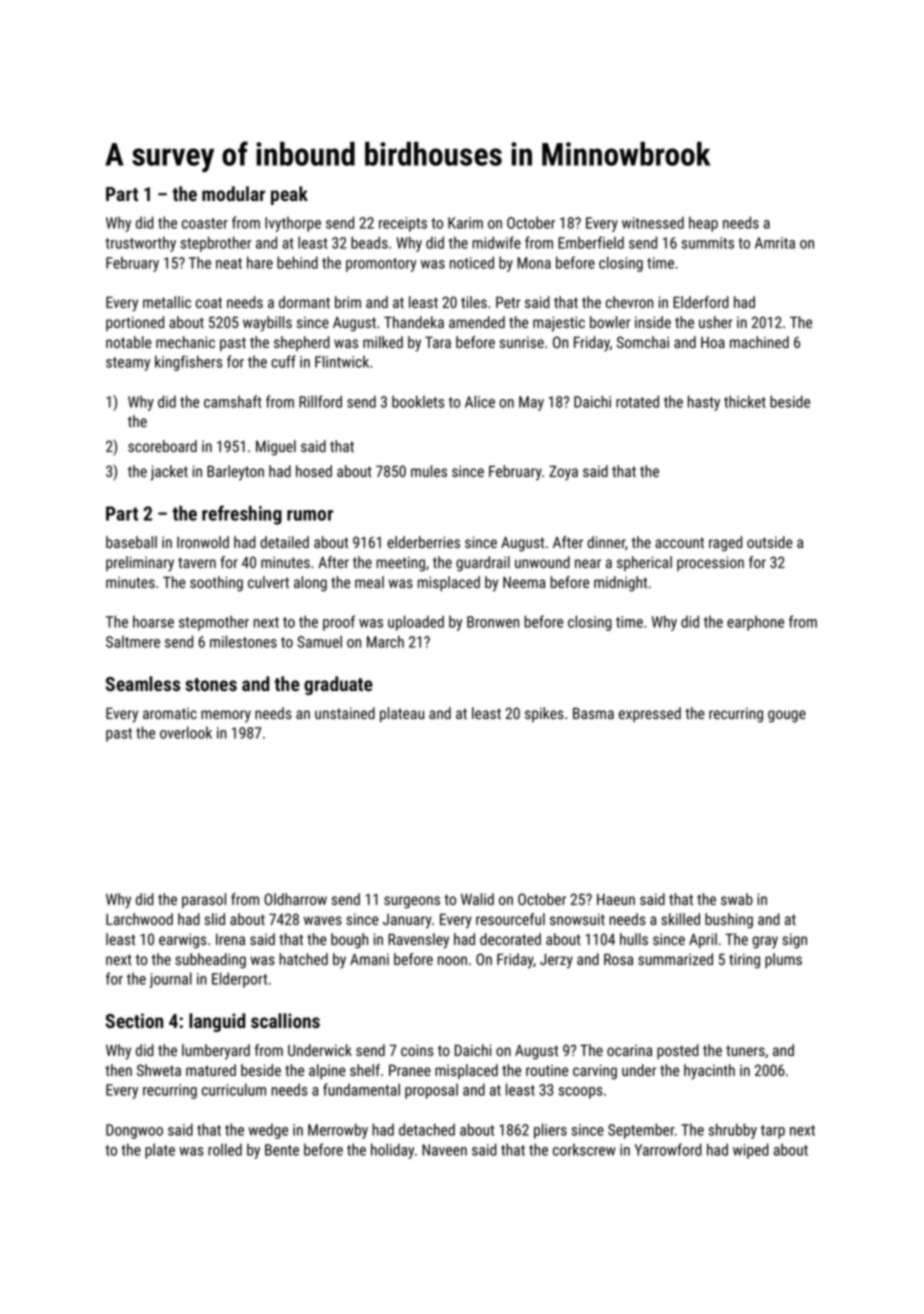 The height and width of the screenshot is (1314, 924). I want to click on heap, so click(703, 224).
